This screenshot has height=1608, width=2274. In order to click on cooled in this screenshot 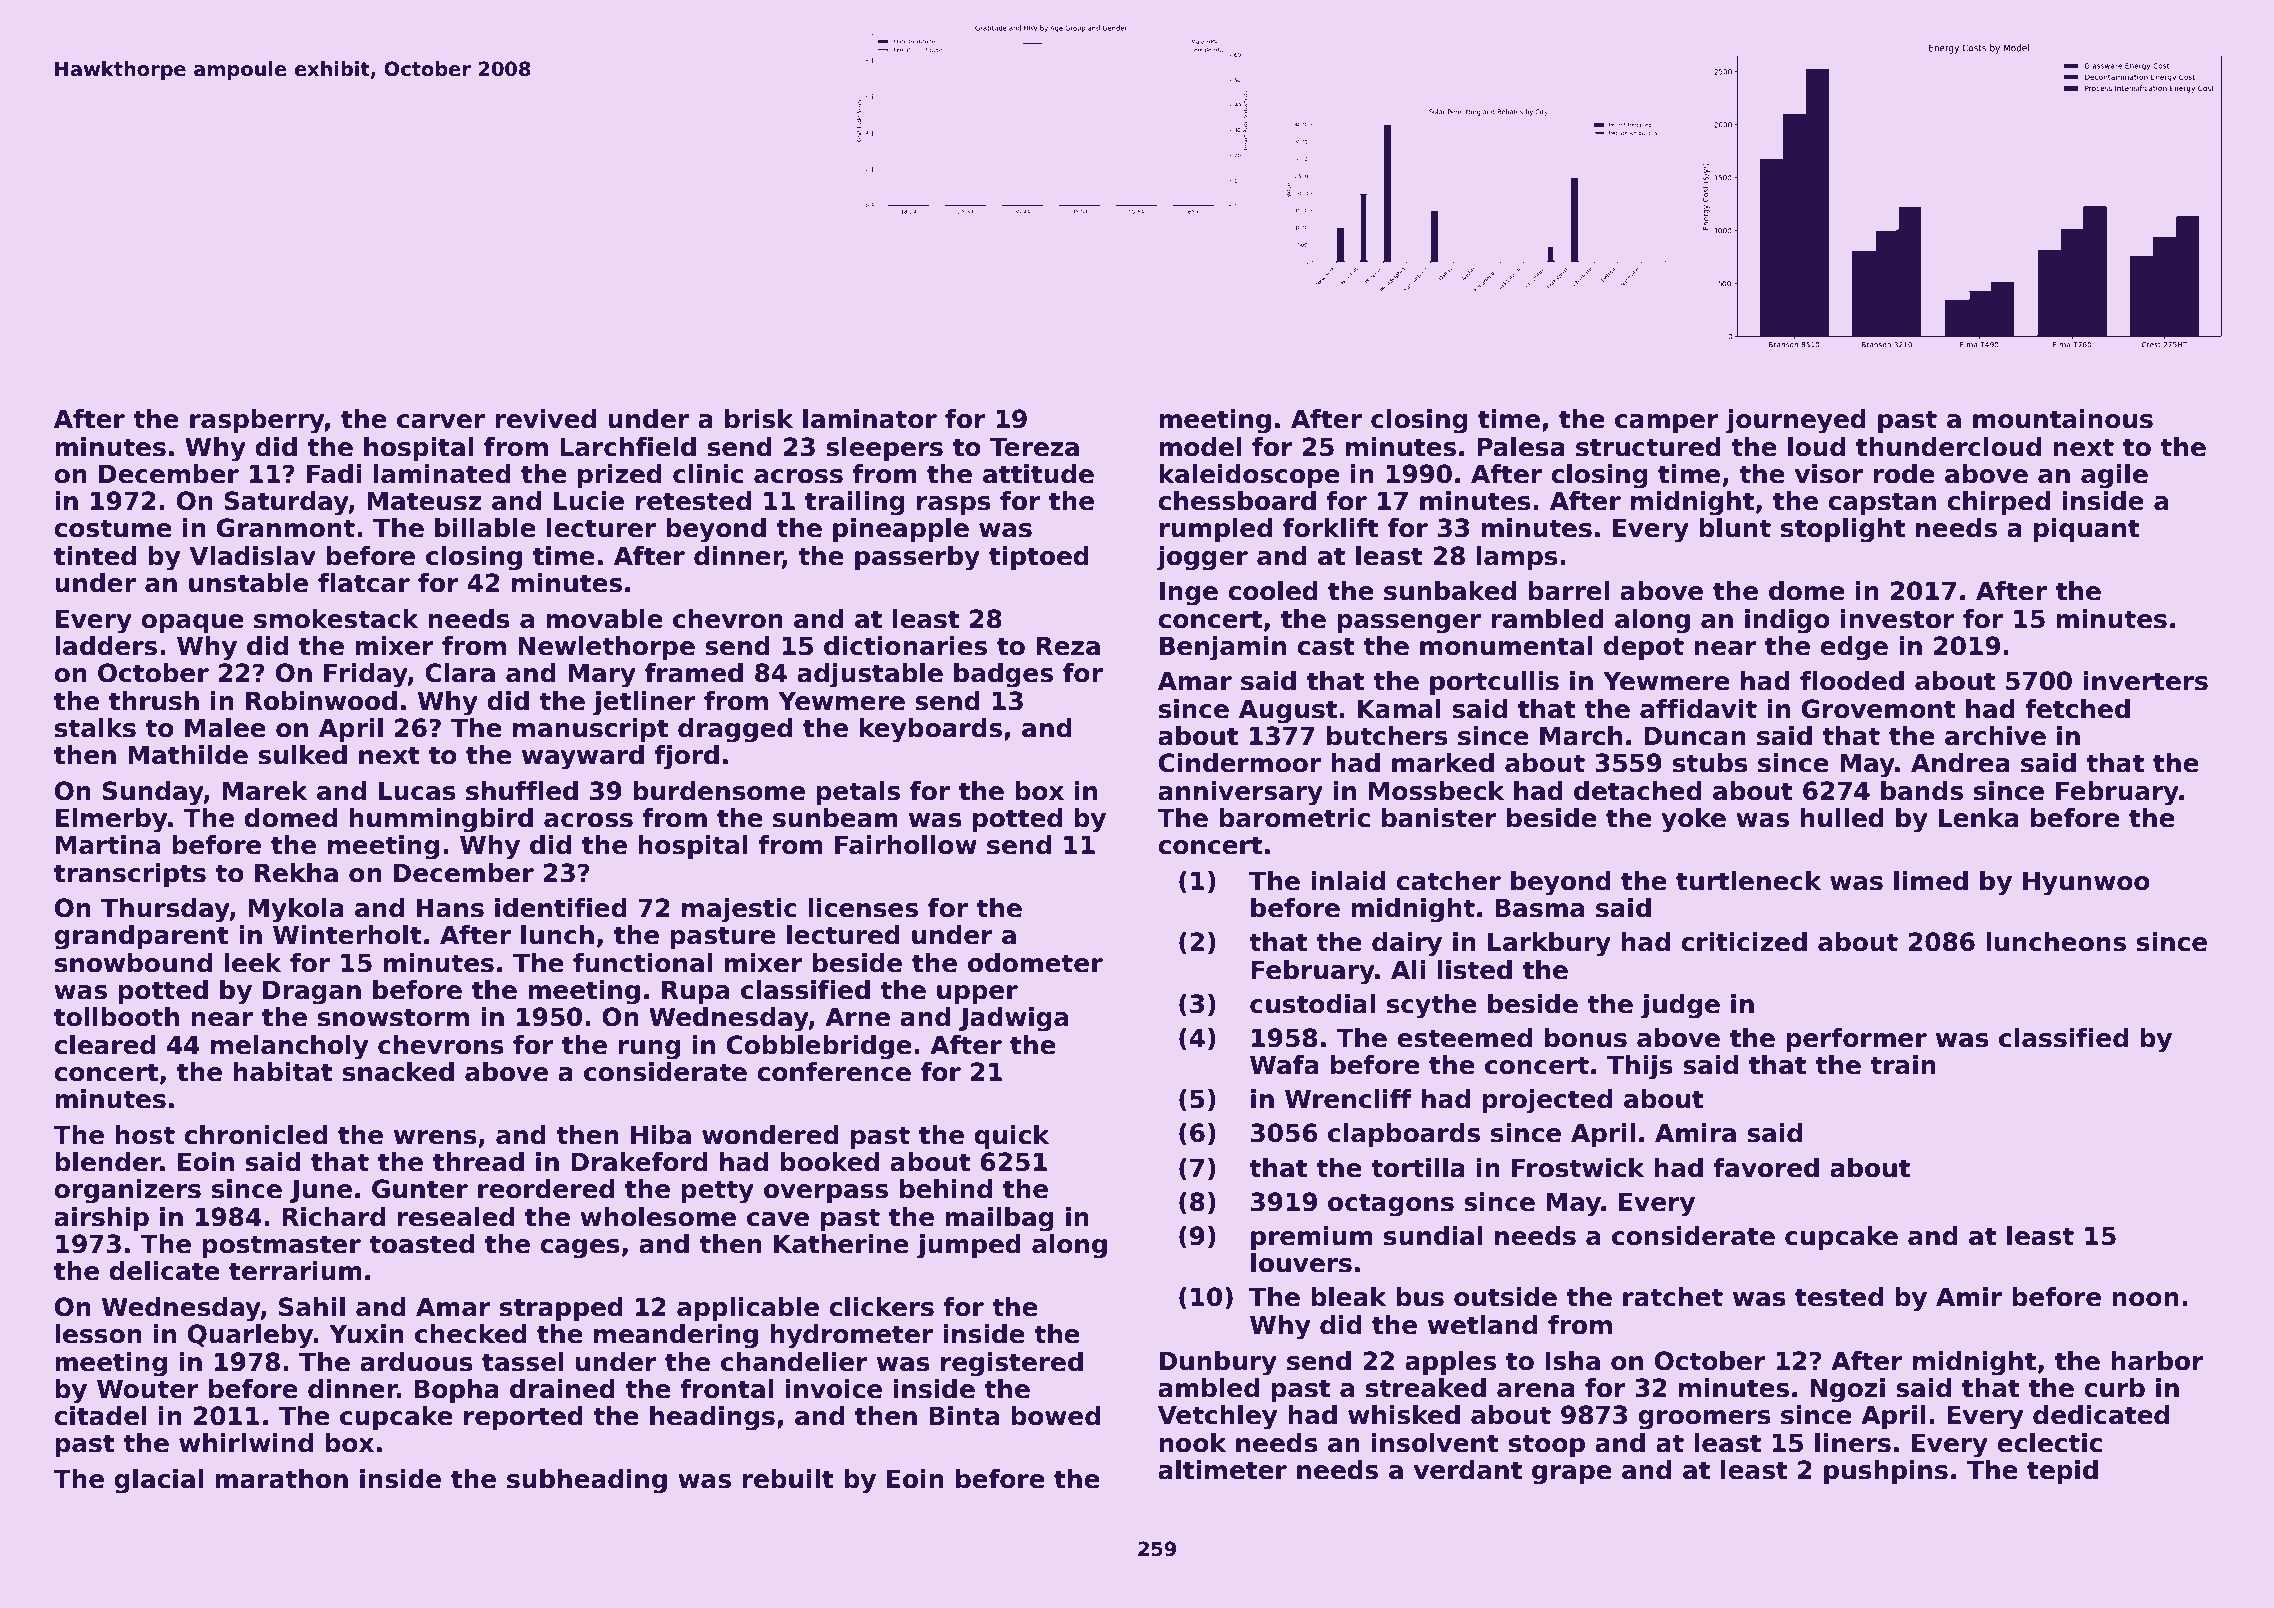, I will do `click(1273, 591)`.
